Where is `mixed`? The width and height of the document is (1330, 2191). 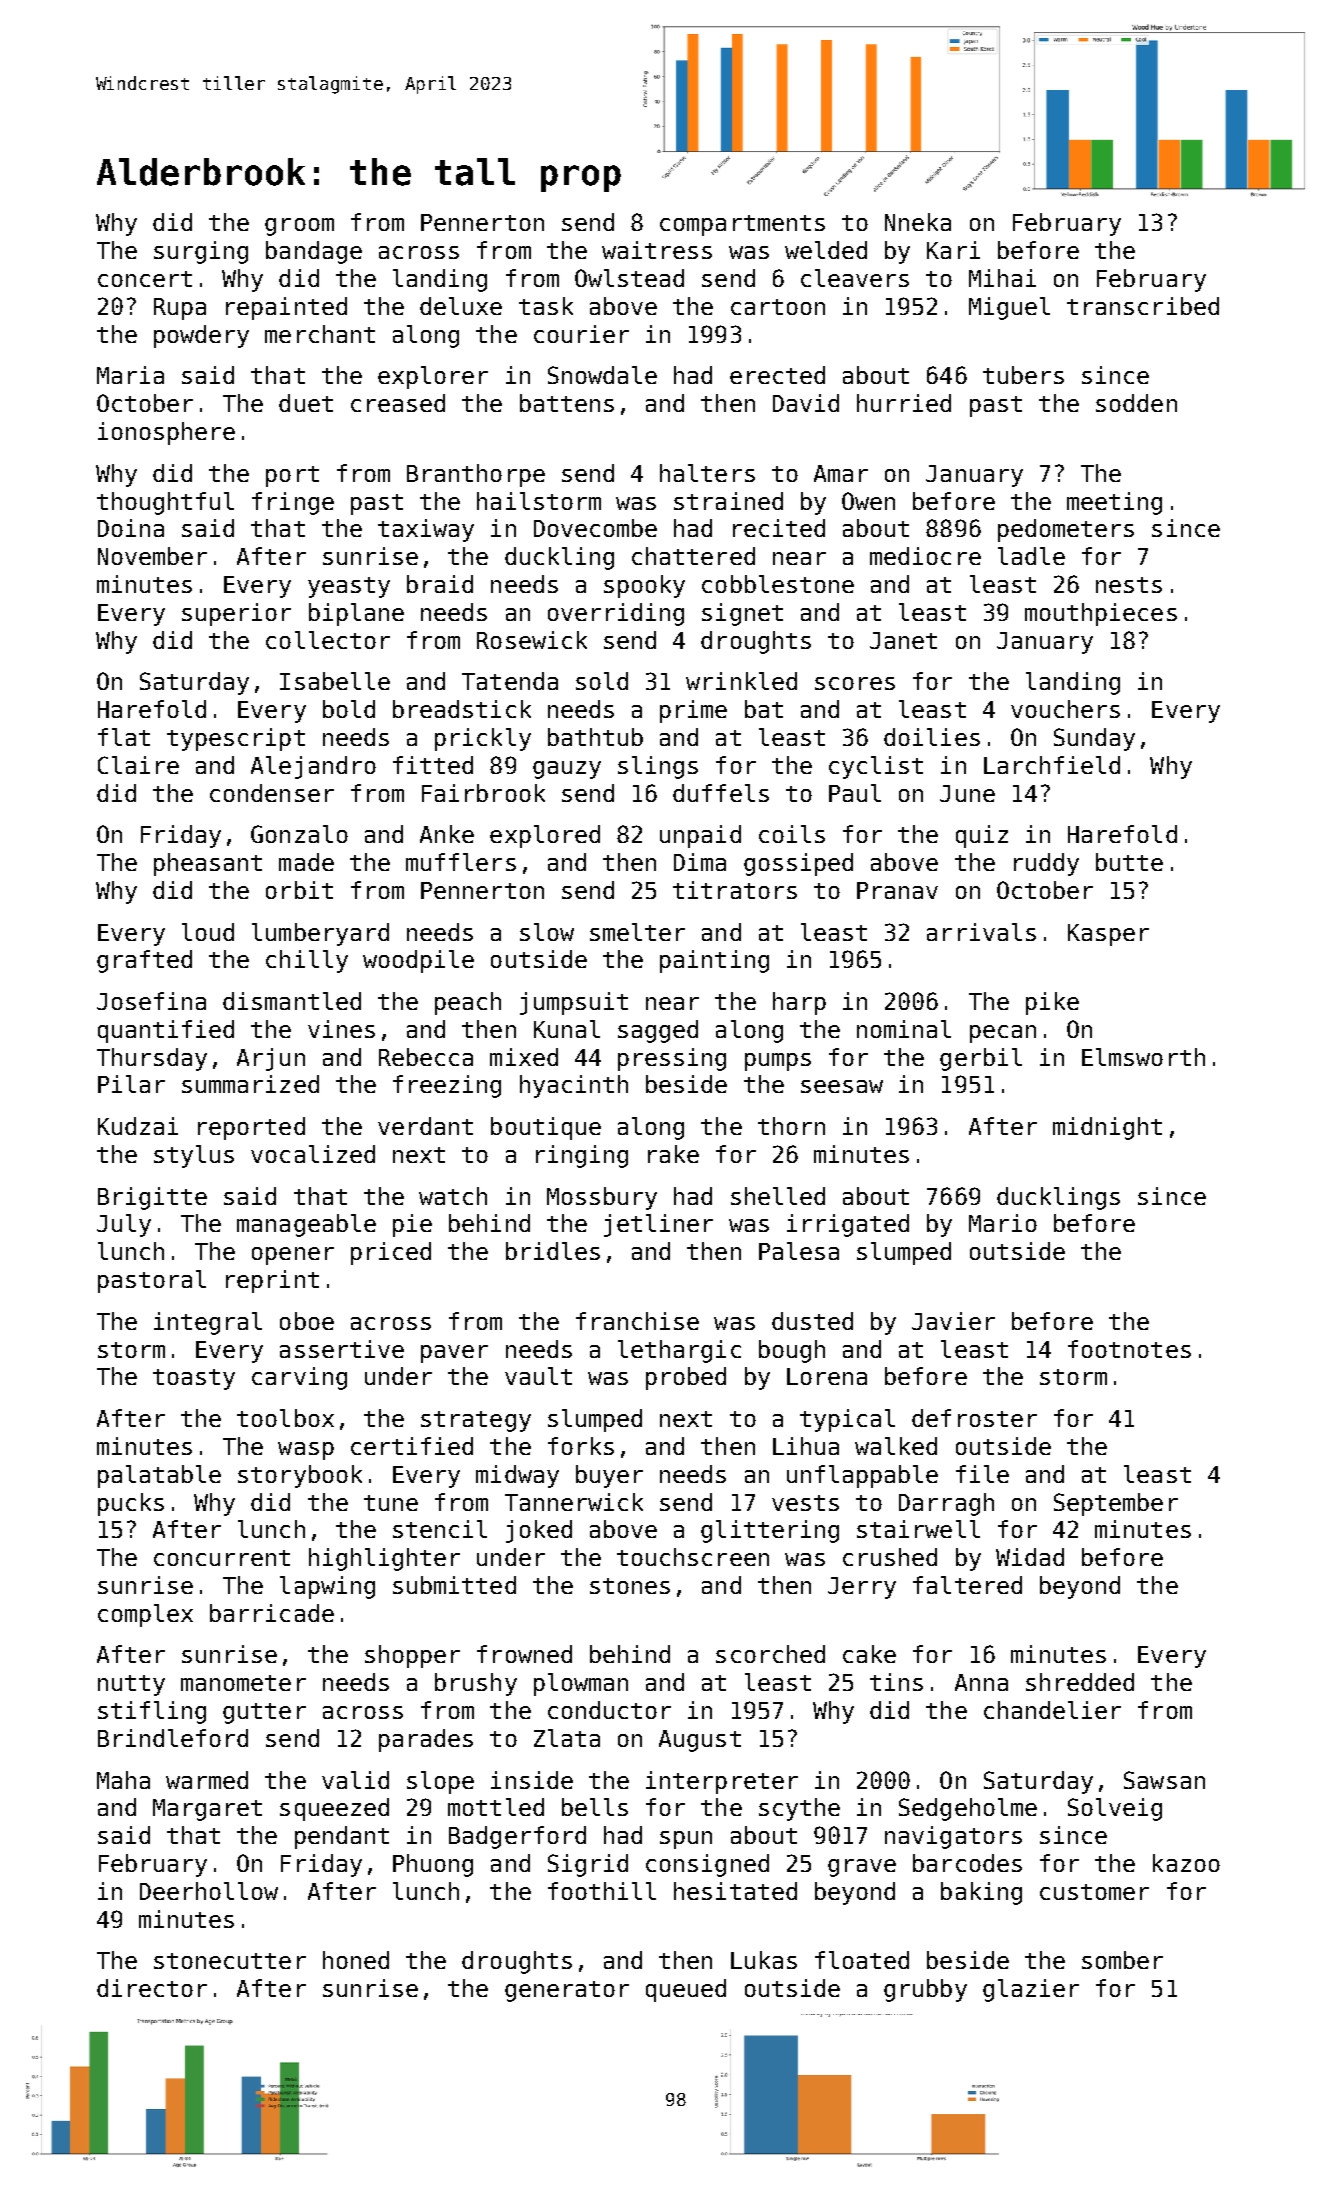 mixed is located at coordinates (524, 1057).
